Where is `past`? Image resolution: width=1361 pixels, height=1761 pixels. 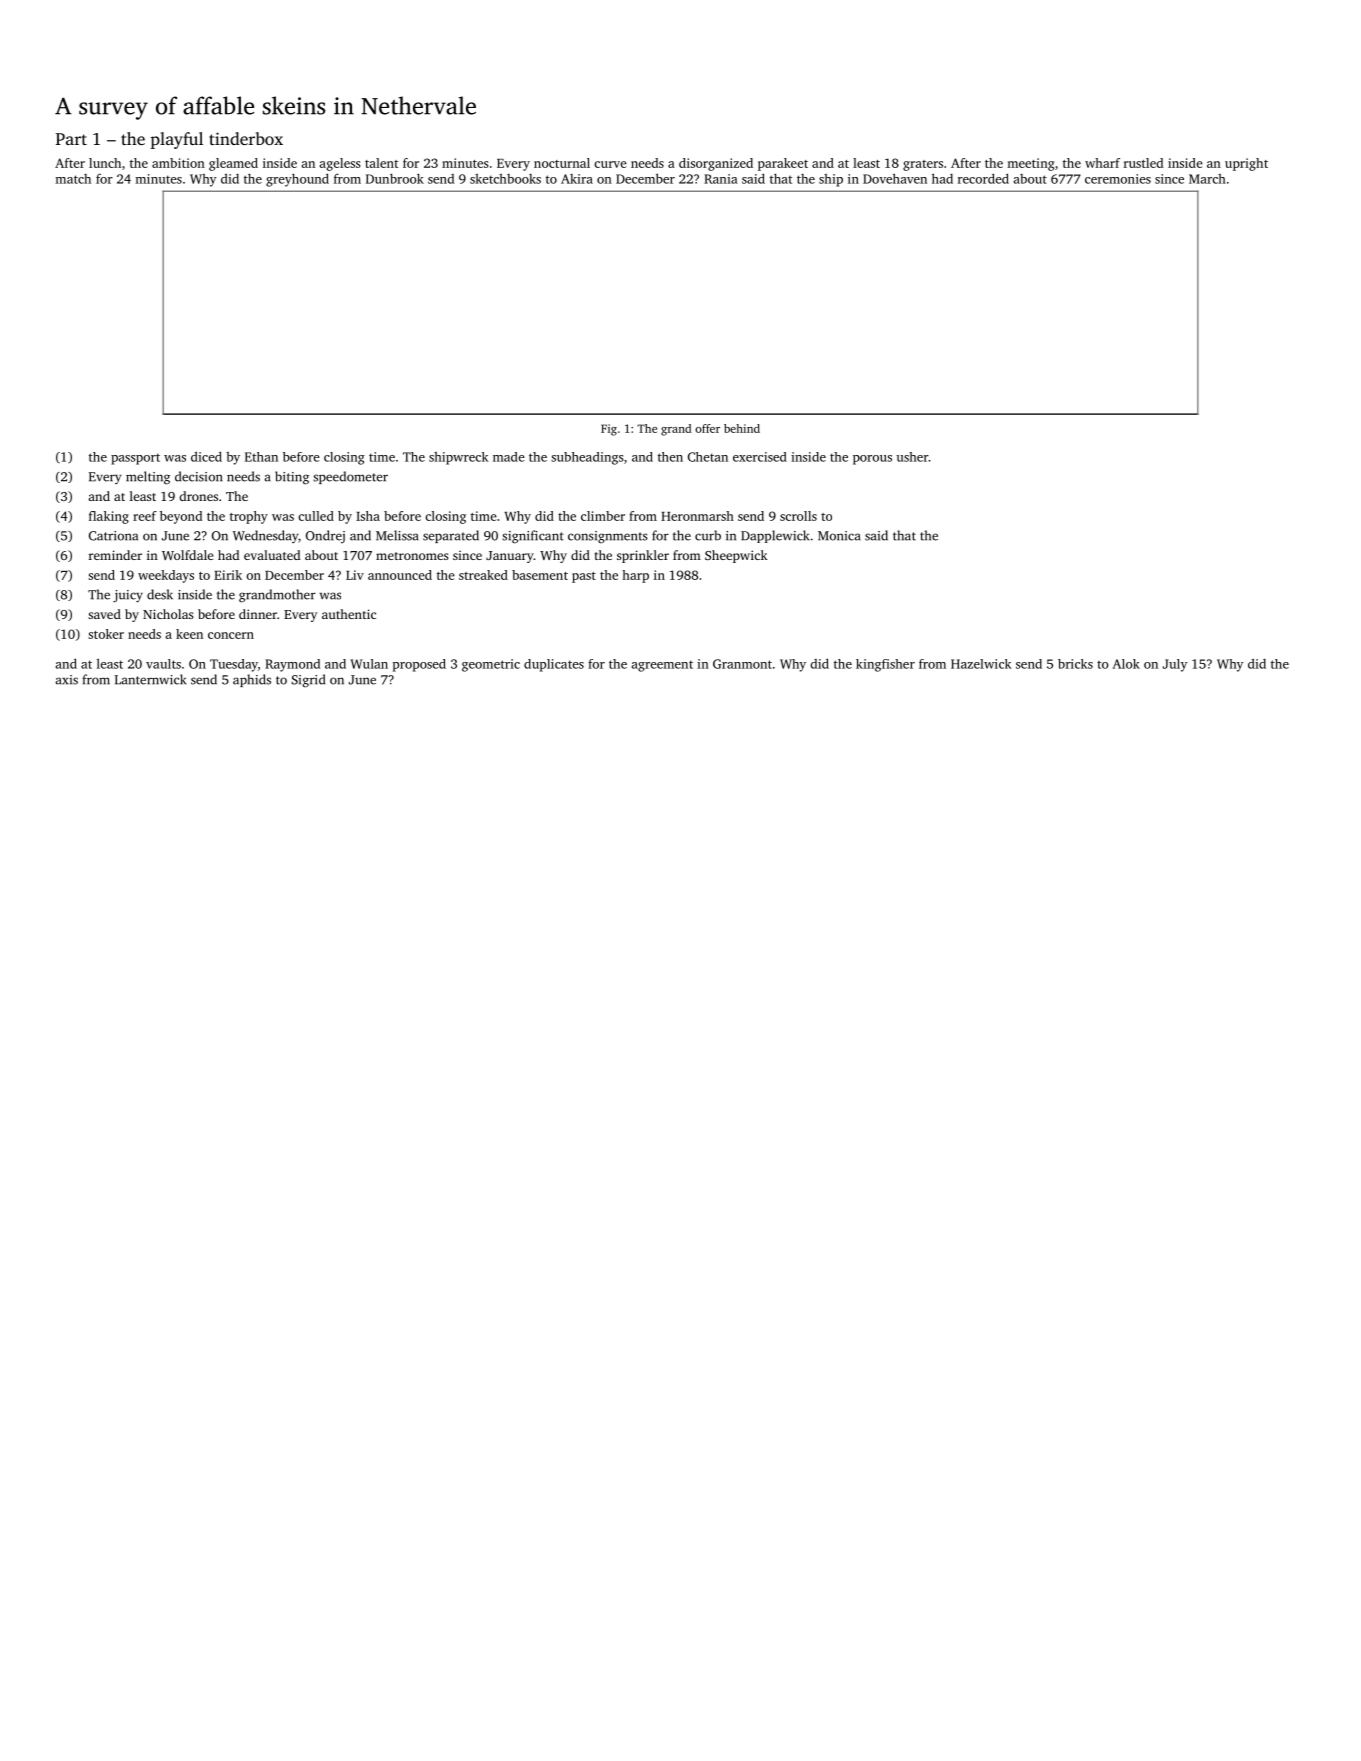
past is located at coordinates (584, 577).
